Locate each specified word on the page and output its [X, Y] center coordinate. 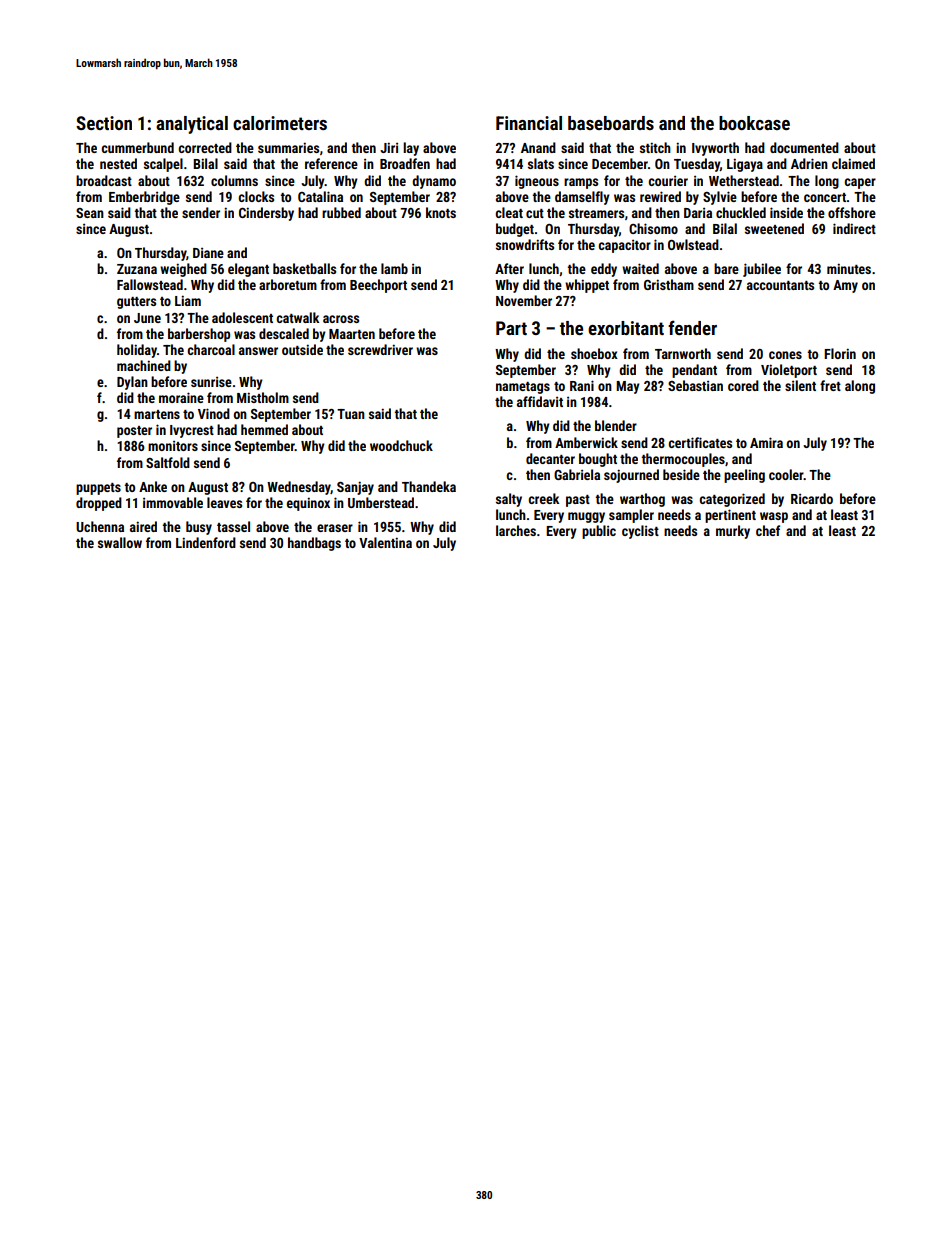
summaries [288, 147]
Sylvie [720, 198]
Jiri [389, 147]
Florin [840, 353]
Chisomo [653, 228]
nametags [523, 388]
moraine [181, 397]
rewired [660, 196]
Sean [90, 213]
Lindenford [206, 542]
